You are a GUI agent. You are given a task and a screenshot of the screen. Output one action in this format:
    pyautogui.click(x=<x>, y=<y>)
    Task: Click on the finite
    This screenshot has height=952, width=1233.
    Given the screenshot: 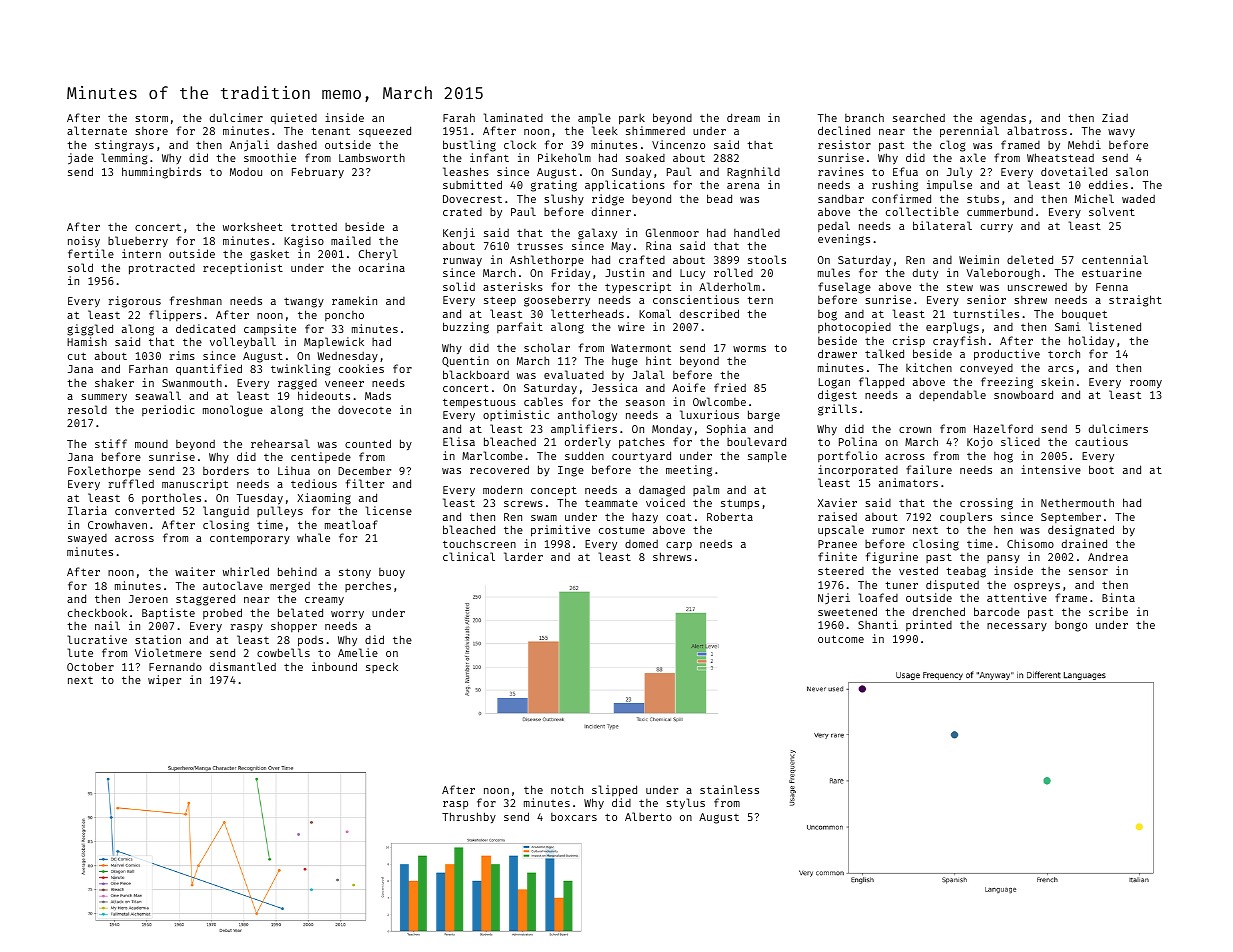 What is the action you would take?
    pyautogui.click(x=837, y=556)
